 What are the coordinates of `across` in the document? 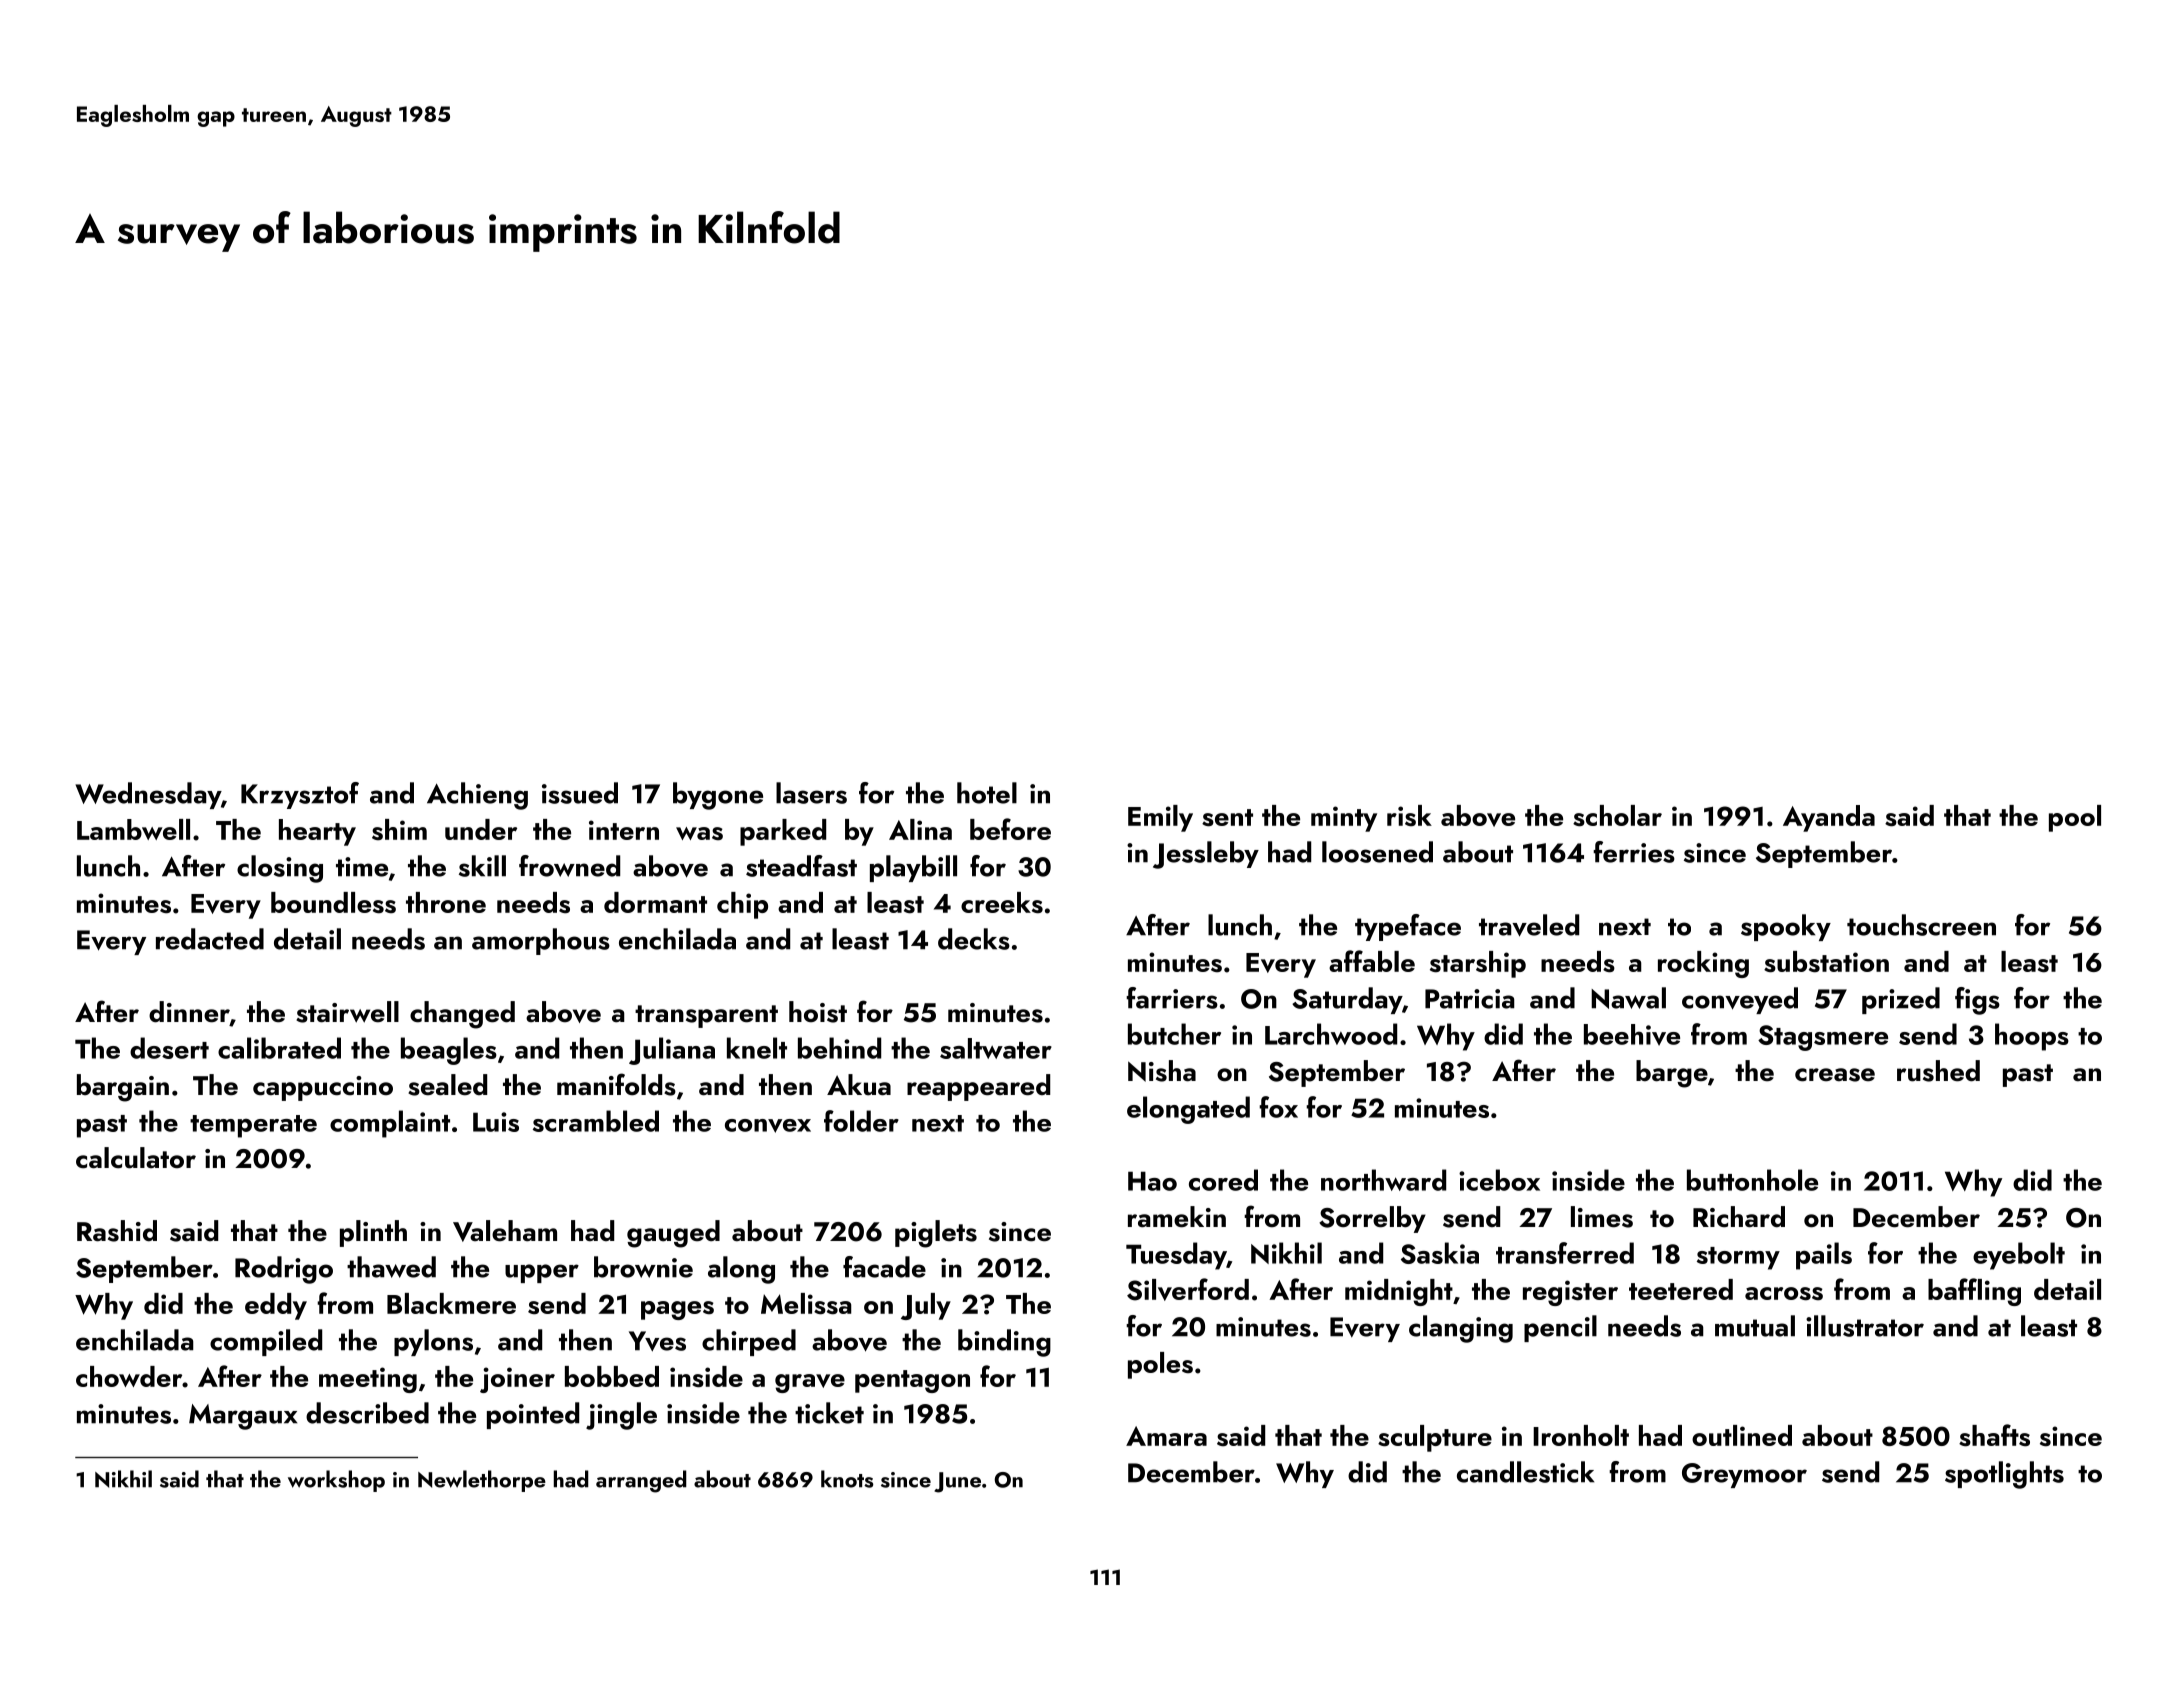 It's located at (1784, 1294).
